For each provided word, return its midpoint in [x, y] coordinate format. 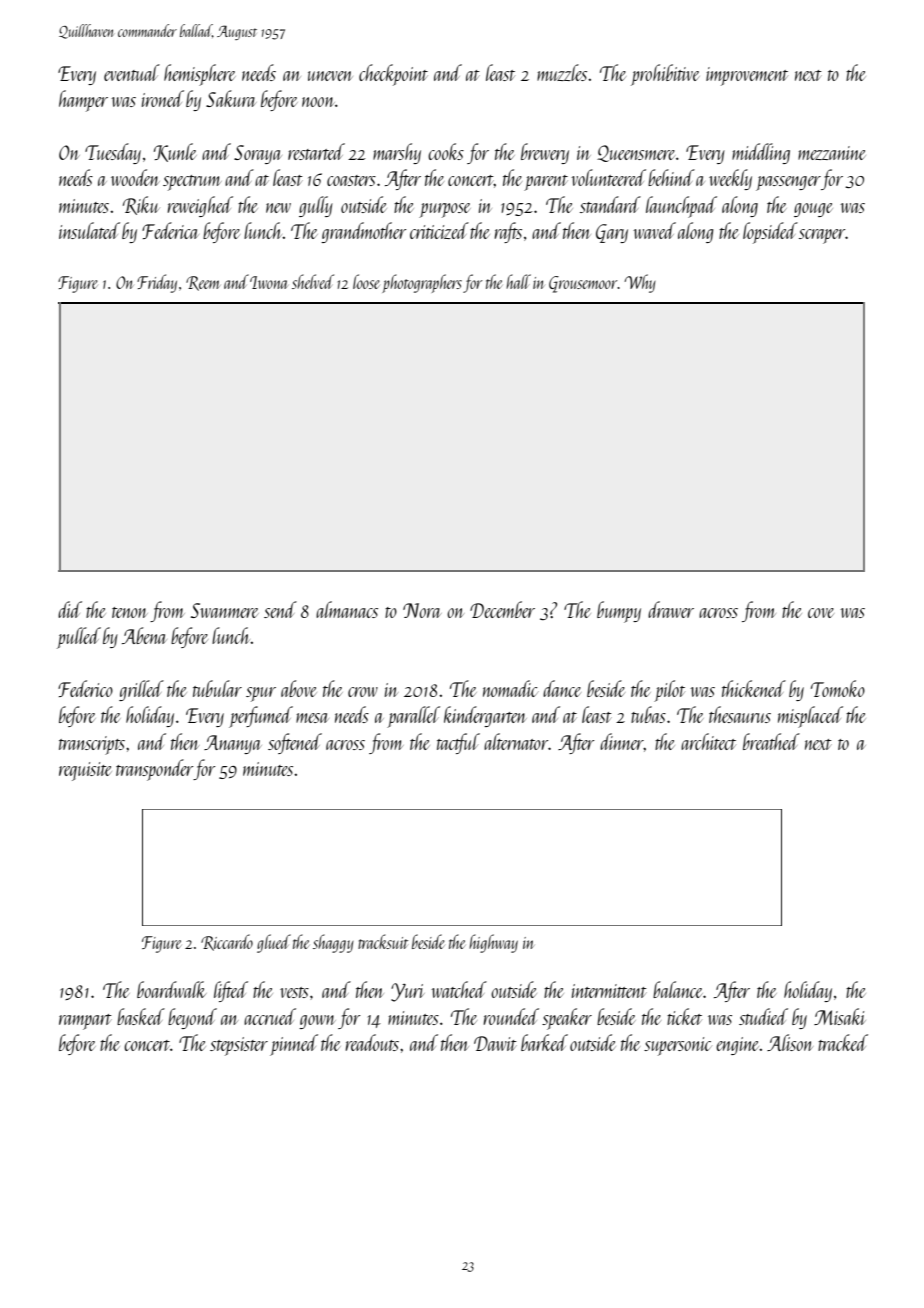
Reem [203, 283]
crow [363, 692]
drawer [671, 609]
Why [640, 283]
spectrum [192, 183]
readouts [372, 1042]
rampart [85, 1022]
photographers [422, 283]
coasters [351, 180]
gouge [813, 210]
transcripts [92, 745]
